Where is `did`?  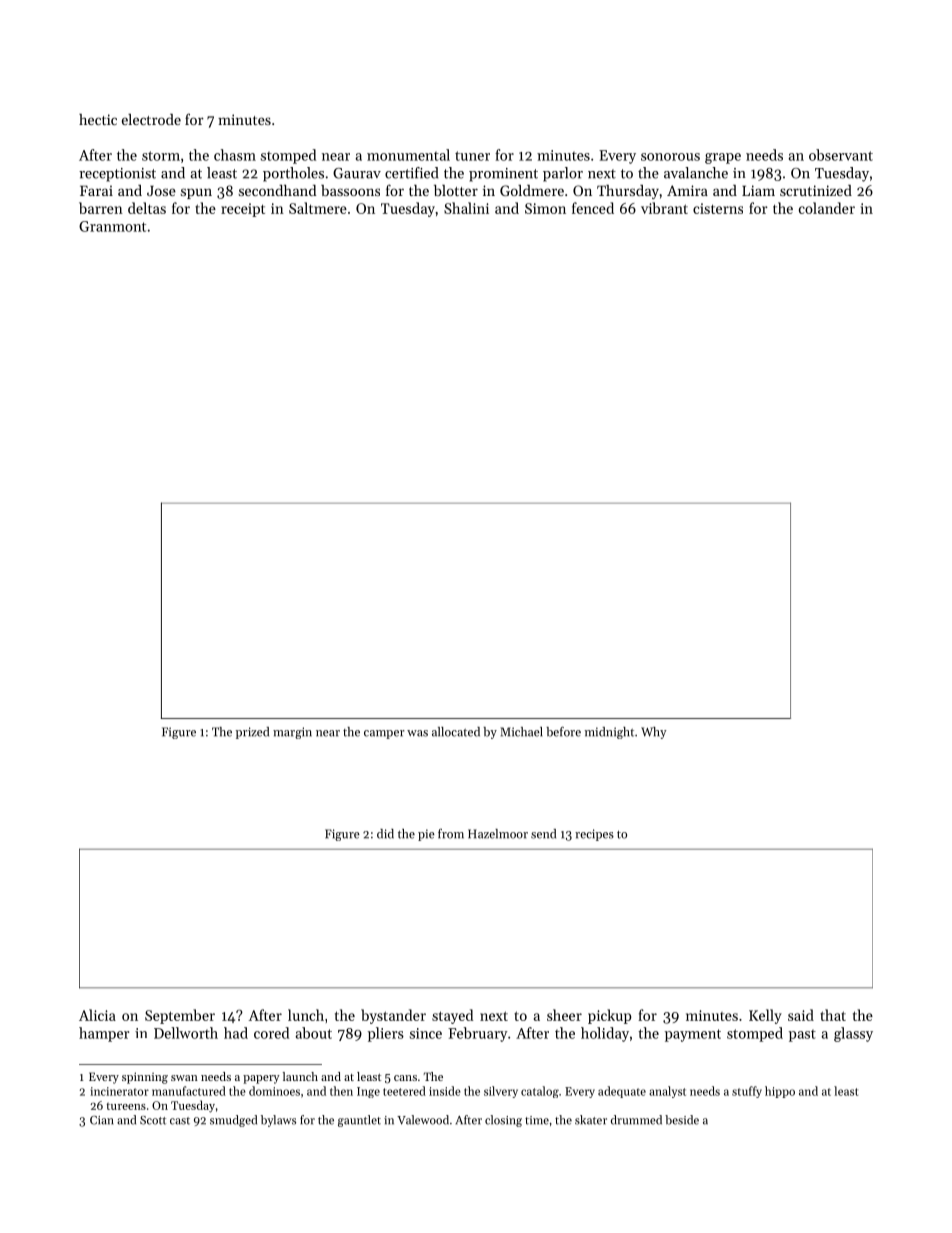 did is located at coordinates (385, 834).
